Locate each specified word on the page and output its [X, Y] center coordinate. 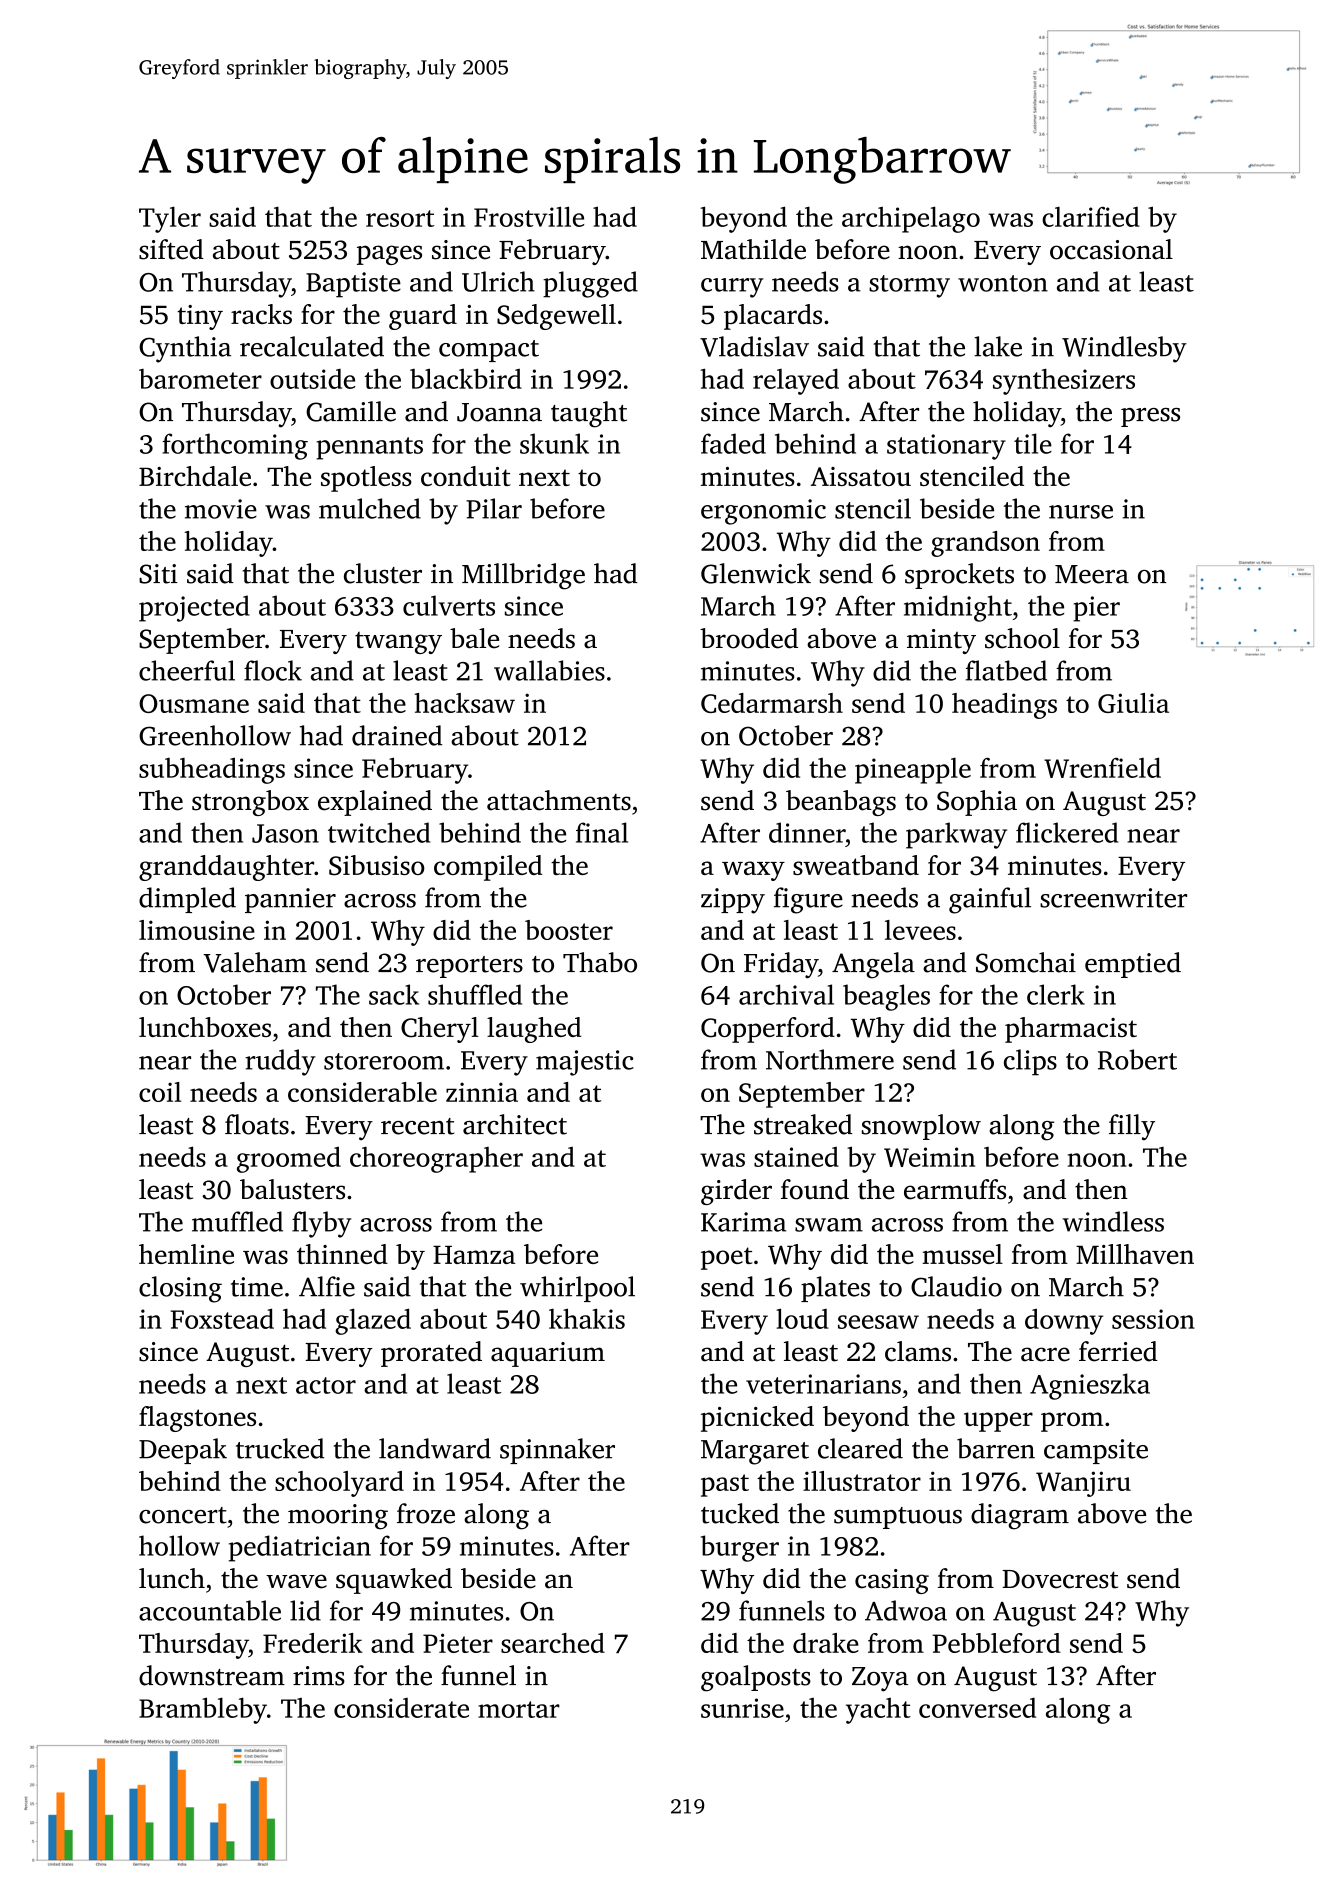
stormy [909, 286]
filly [1132, 1127]
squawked [394, 1581]
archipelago [911, 219]
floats [257, 1124]
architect [515, 1124]
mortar [519, 1709]
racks [261, 314]
